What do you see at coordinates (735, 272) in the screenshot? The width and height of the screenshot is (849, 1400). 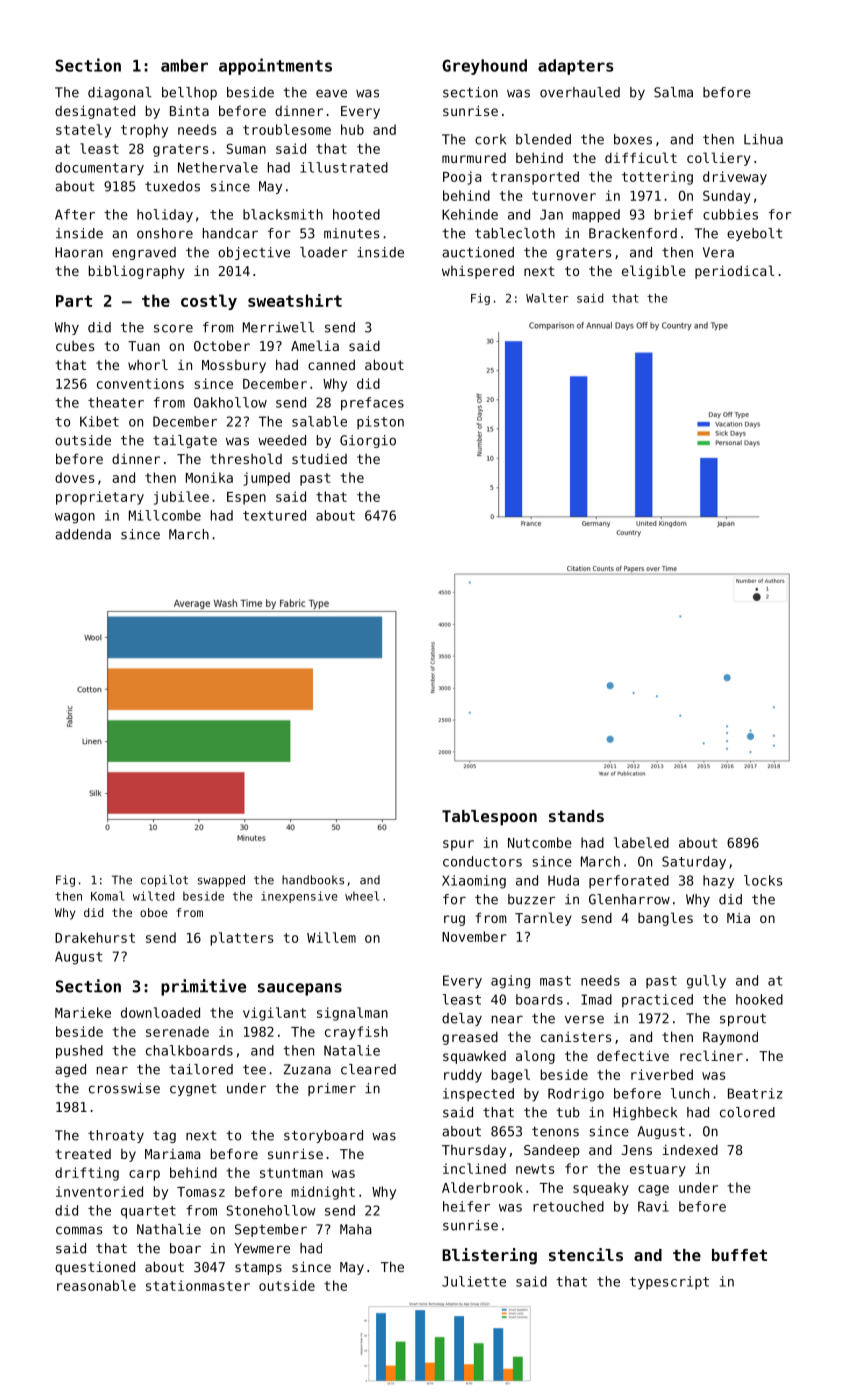 I see `periodical` at bounding box center [735, 272].
